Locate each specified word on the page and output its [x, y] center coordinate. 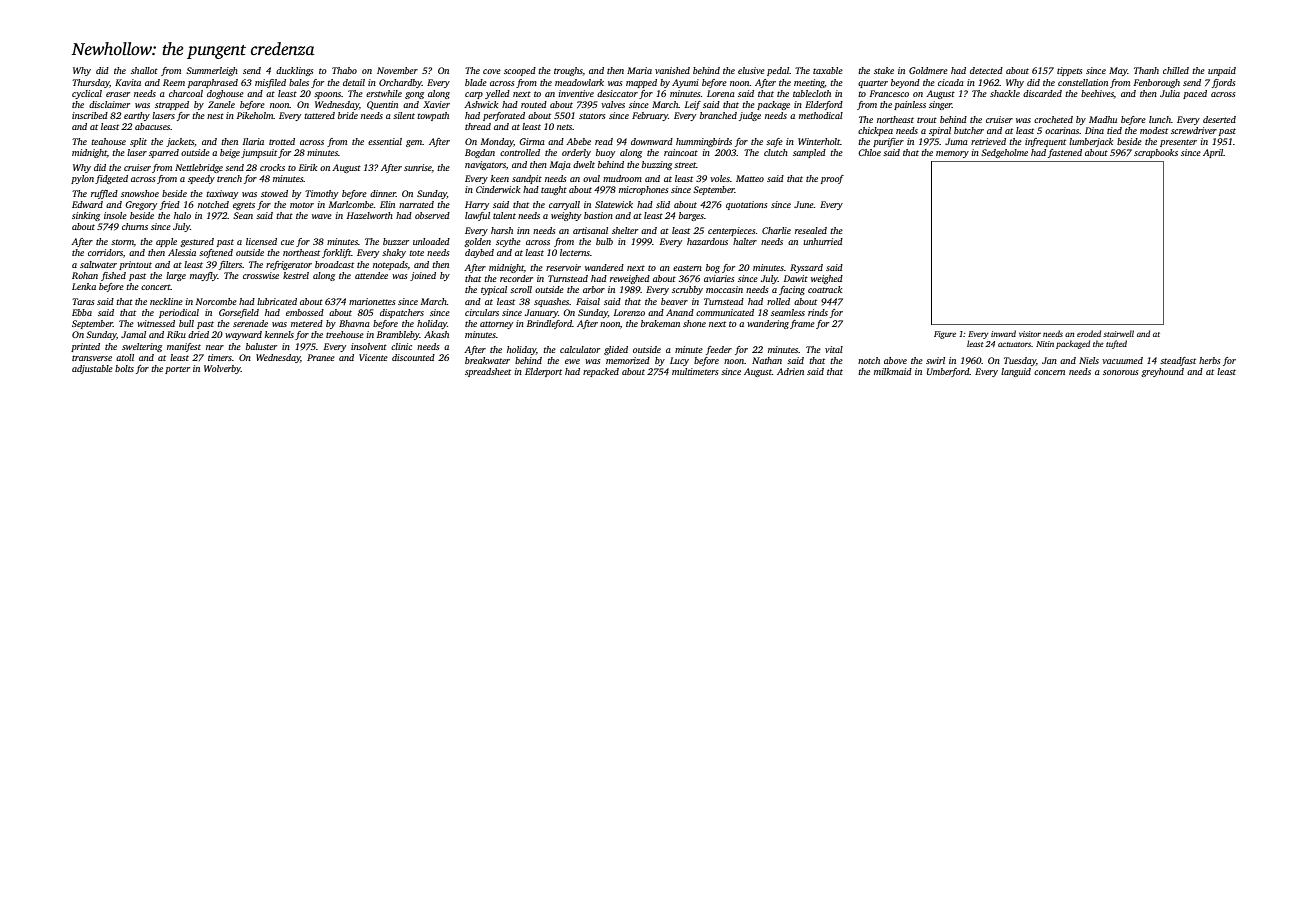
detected [986, 70]
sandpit [527, 179]
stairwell [1118, 333]
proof [832, 179]
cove [492, 71]
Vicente [373, 357]
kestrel [296, 275]
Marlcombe [351, 204]
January [541, 313]
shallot [144, 70]
